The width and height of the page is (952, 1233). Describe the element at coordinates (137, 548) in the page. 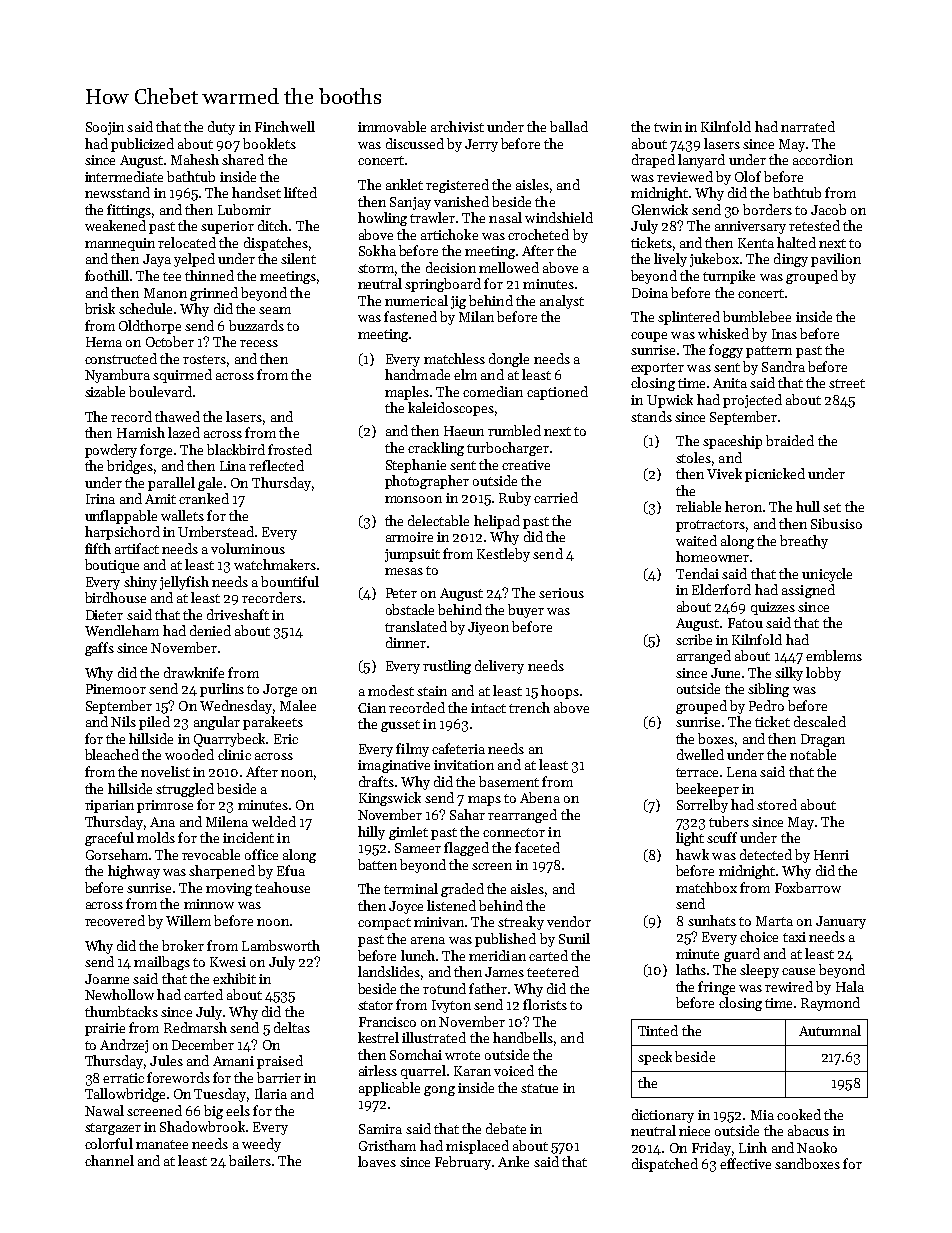

I see `artifact` at that location.
